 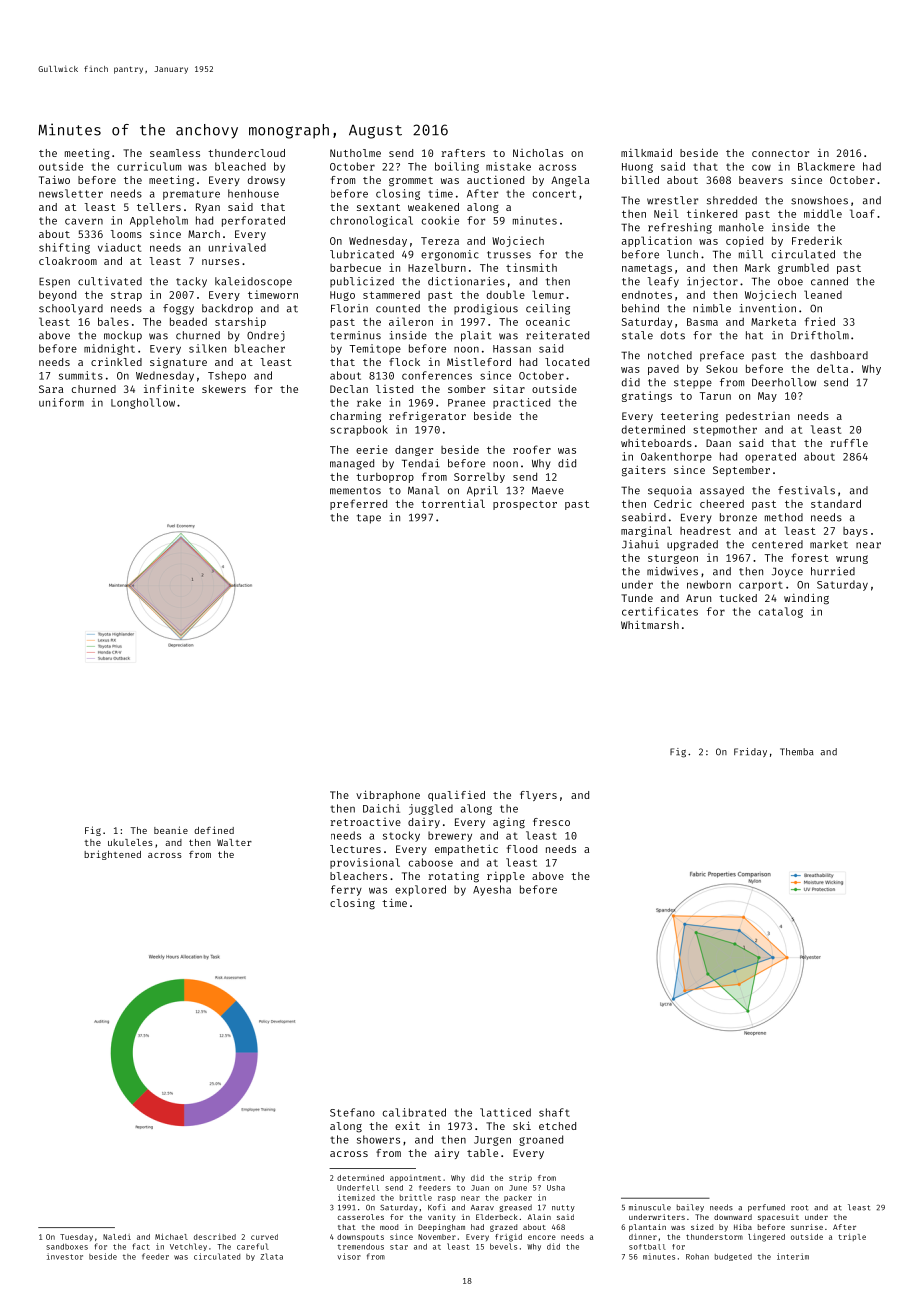 What do you see at coordinates (171, 830) in the page?
I see `beanie` at bounding box center [171, 830].
